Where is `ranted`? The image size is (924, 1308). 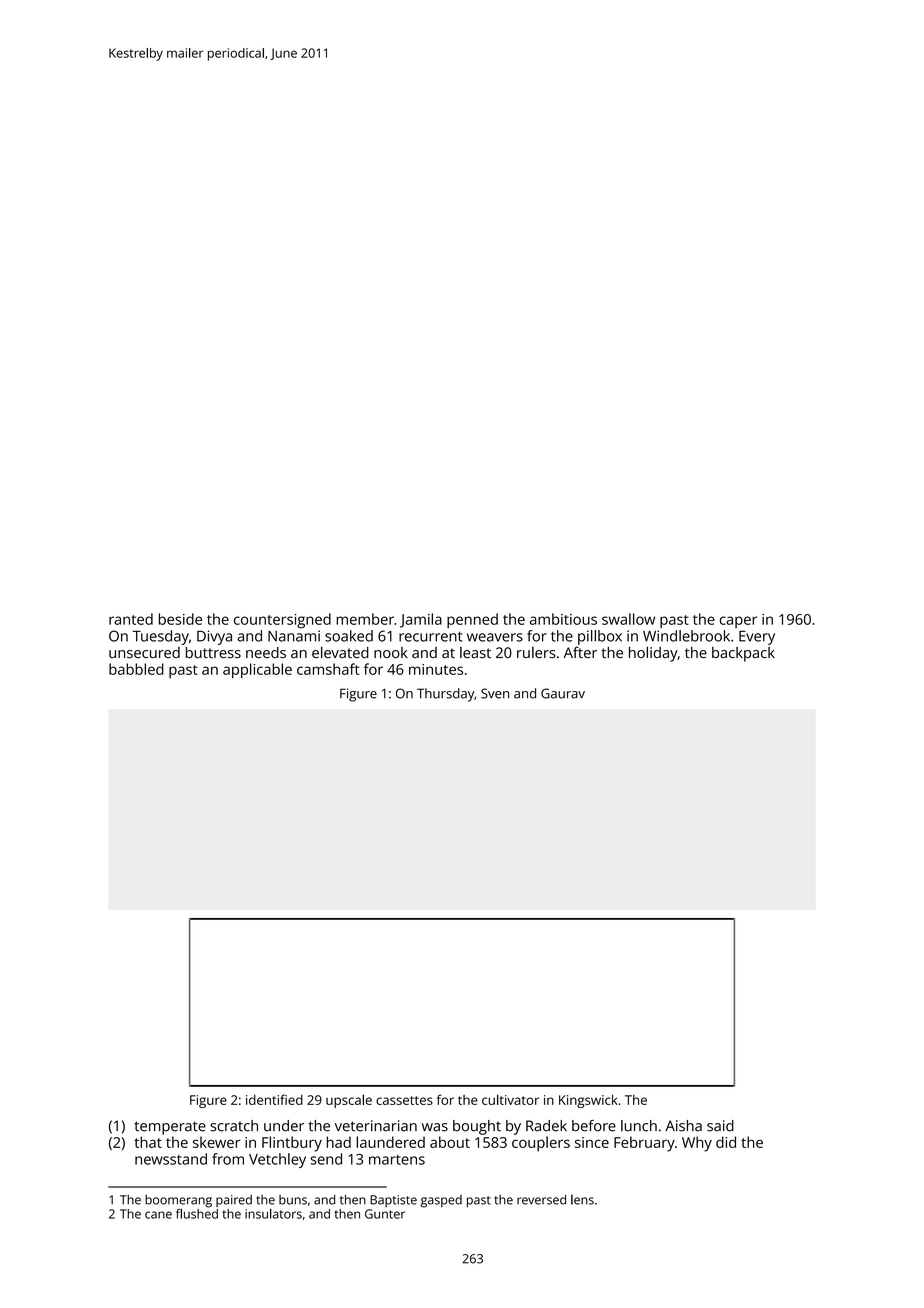 ranted is located at coordinates (131, 619).
